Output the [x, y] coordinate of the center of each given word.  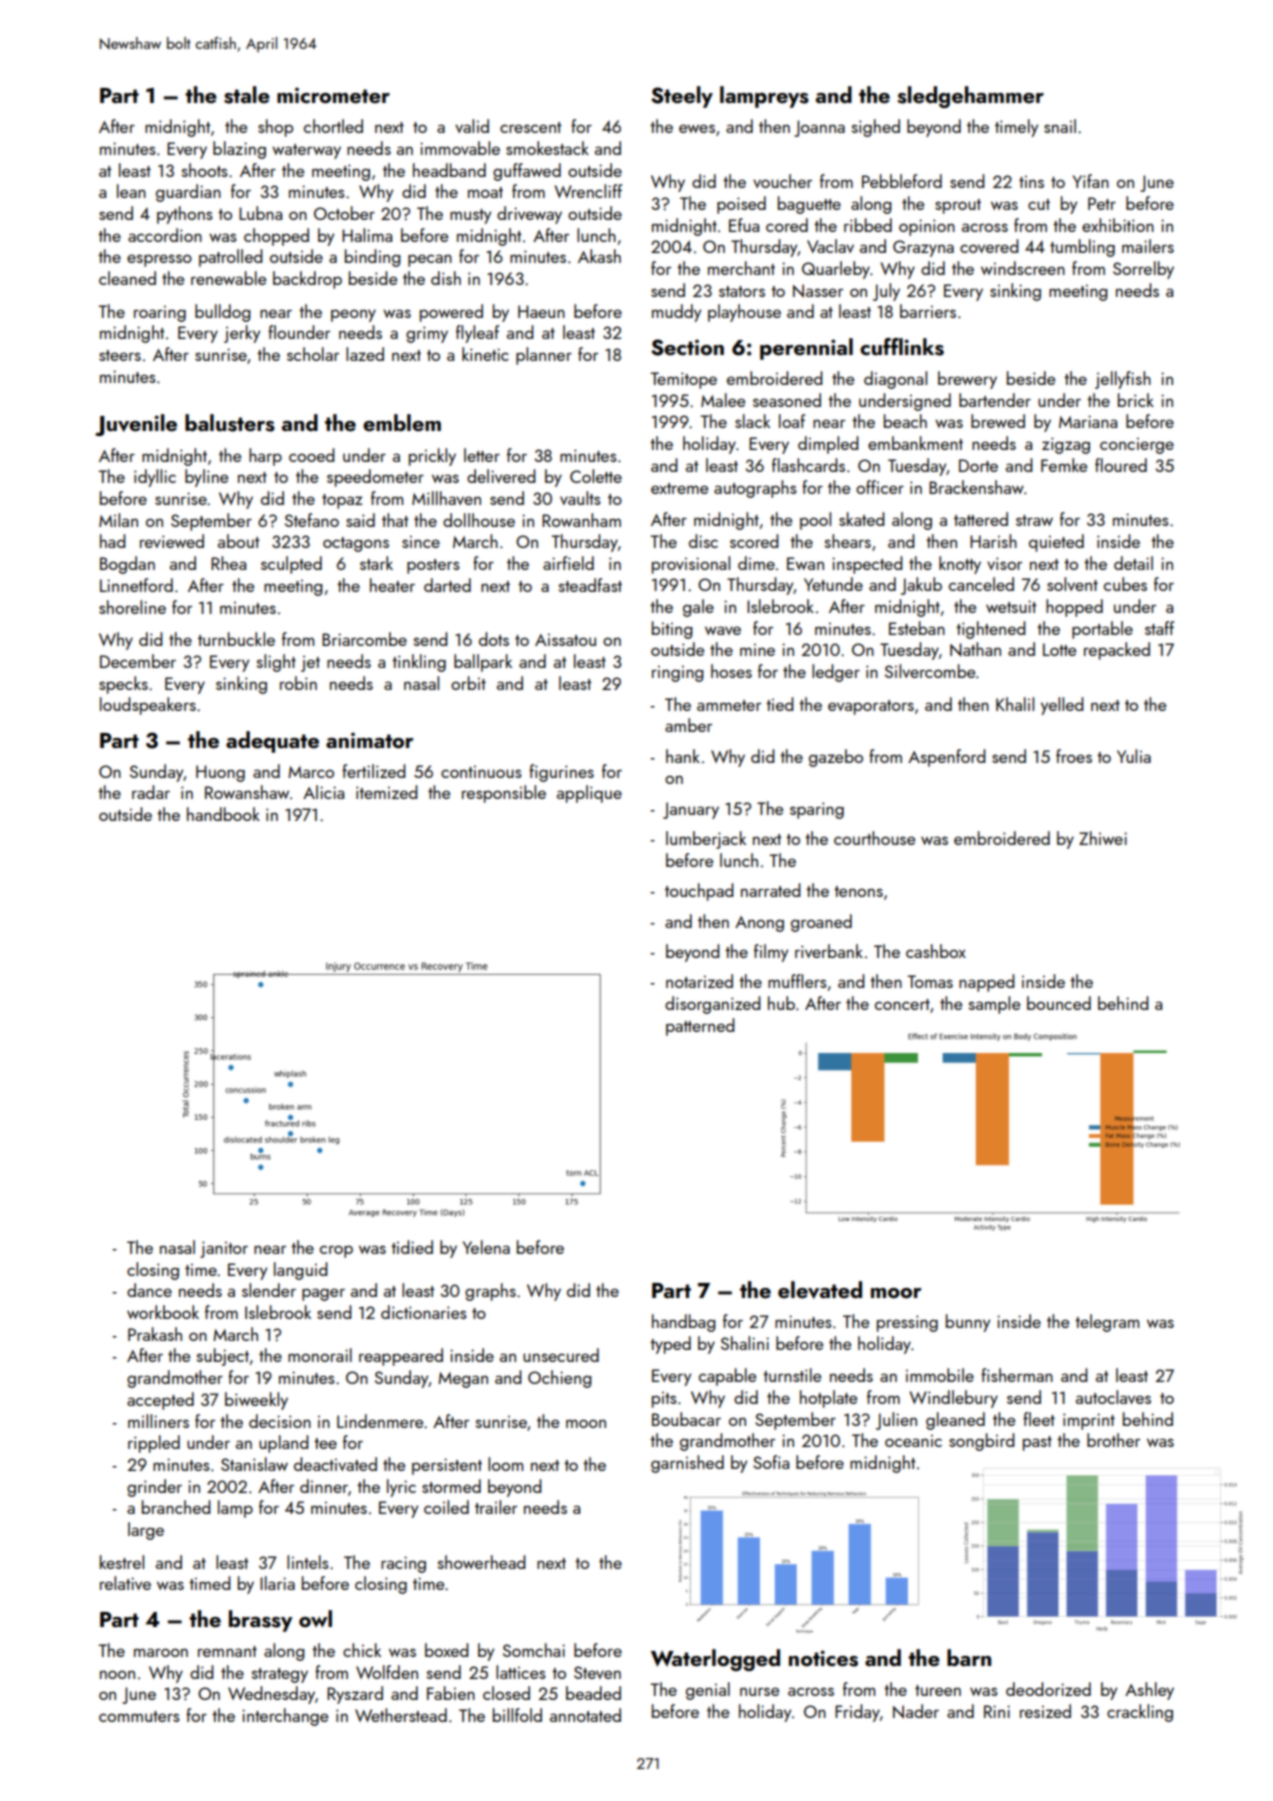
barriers [928, 311]
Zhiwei [1103, 838]
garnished [687, 1464]
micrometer [333, 95]
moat [485, 192]
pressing [907, 1323]
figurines [561, 773]
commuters [139, 1716]
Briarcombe [364, 639]
